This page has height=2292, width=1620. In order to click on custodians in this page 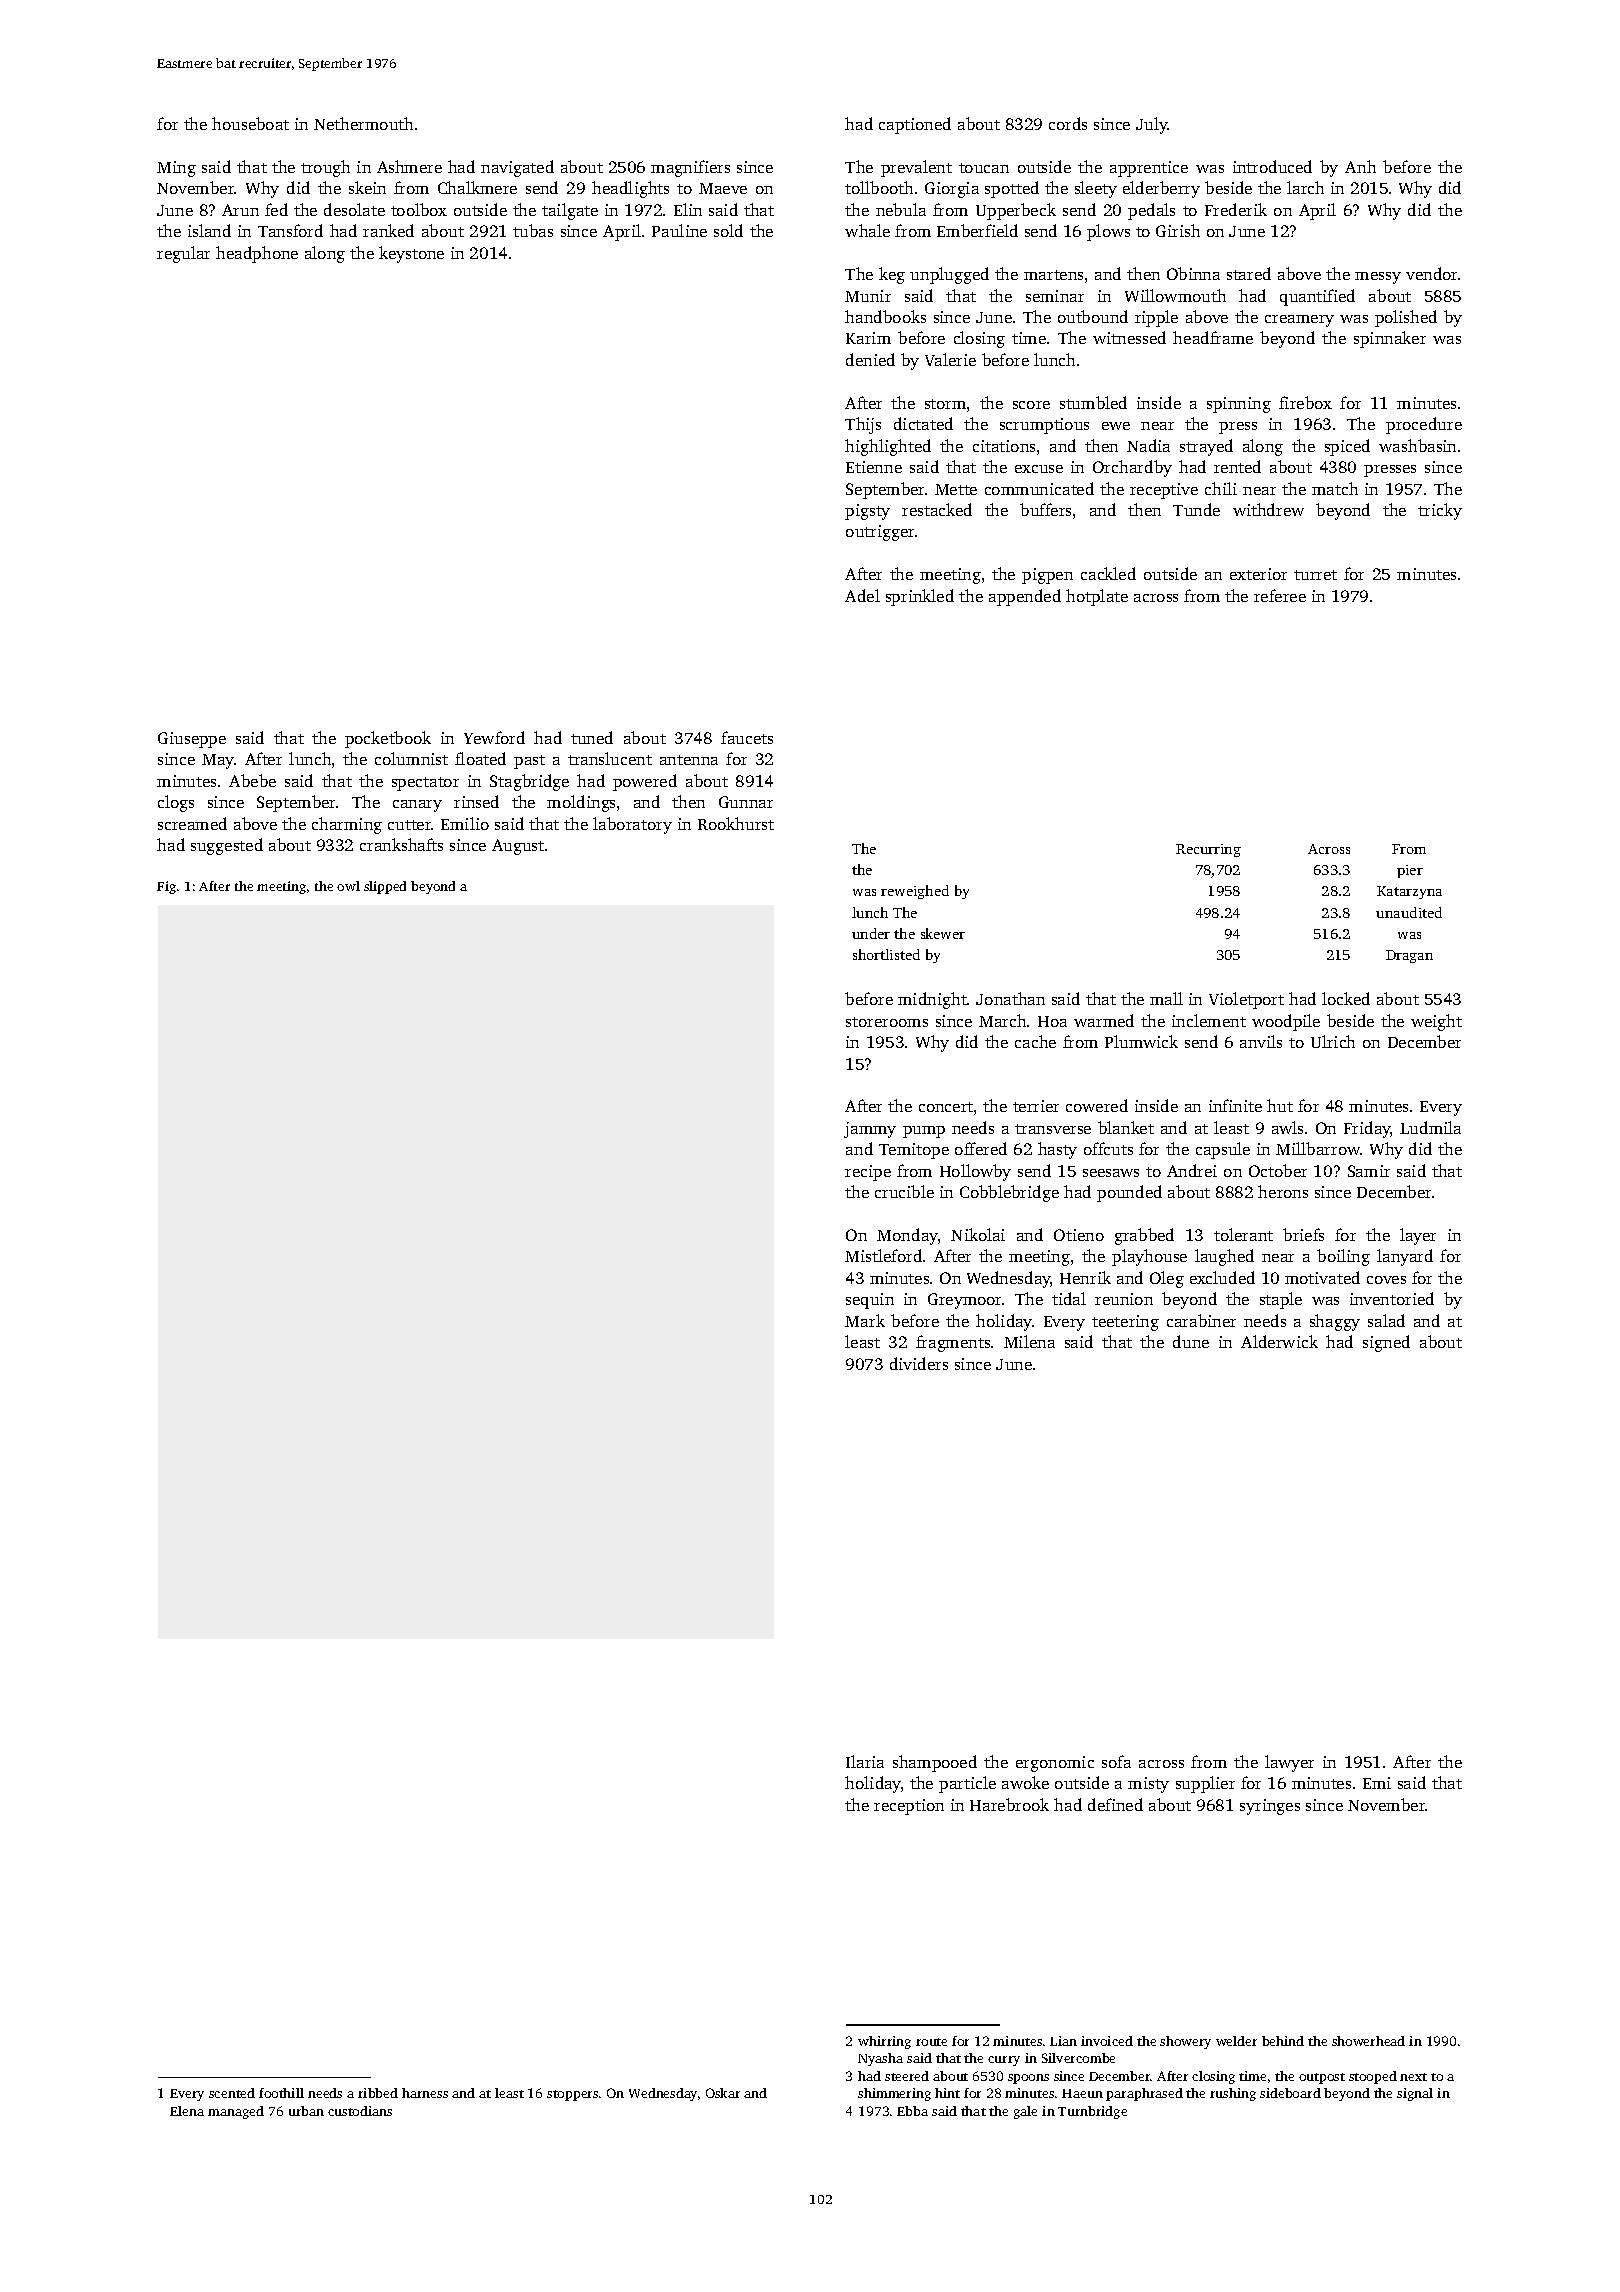, I will do `click(360, 2111)`.
